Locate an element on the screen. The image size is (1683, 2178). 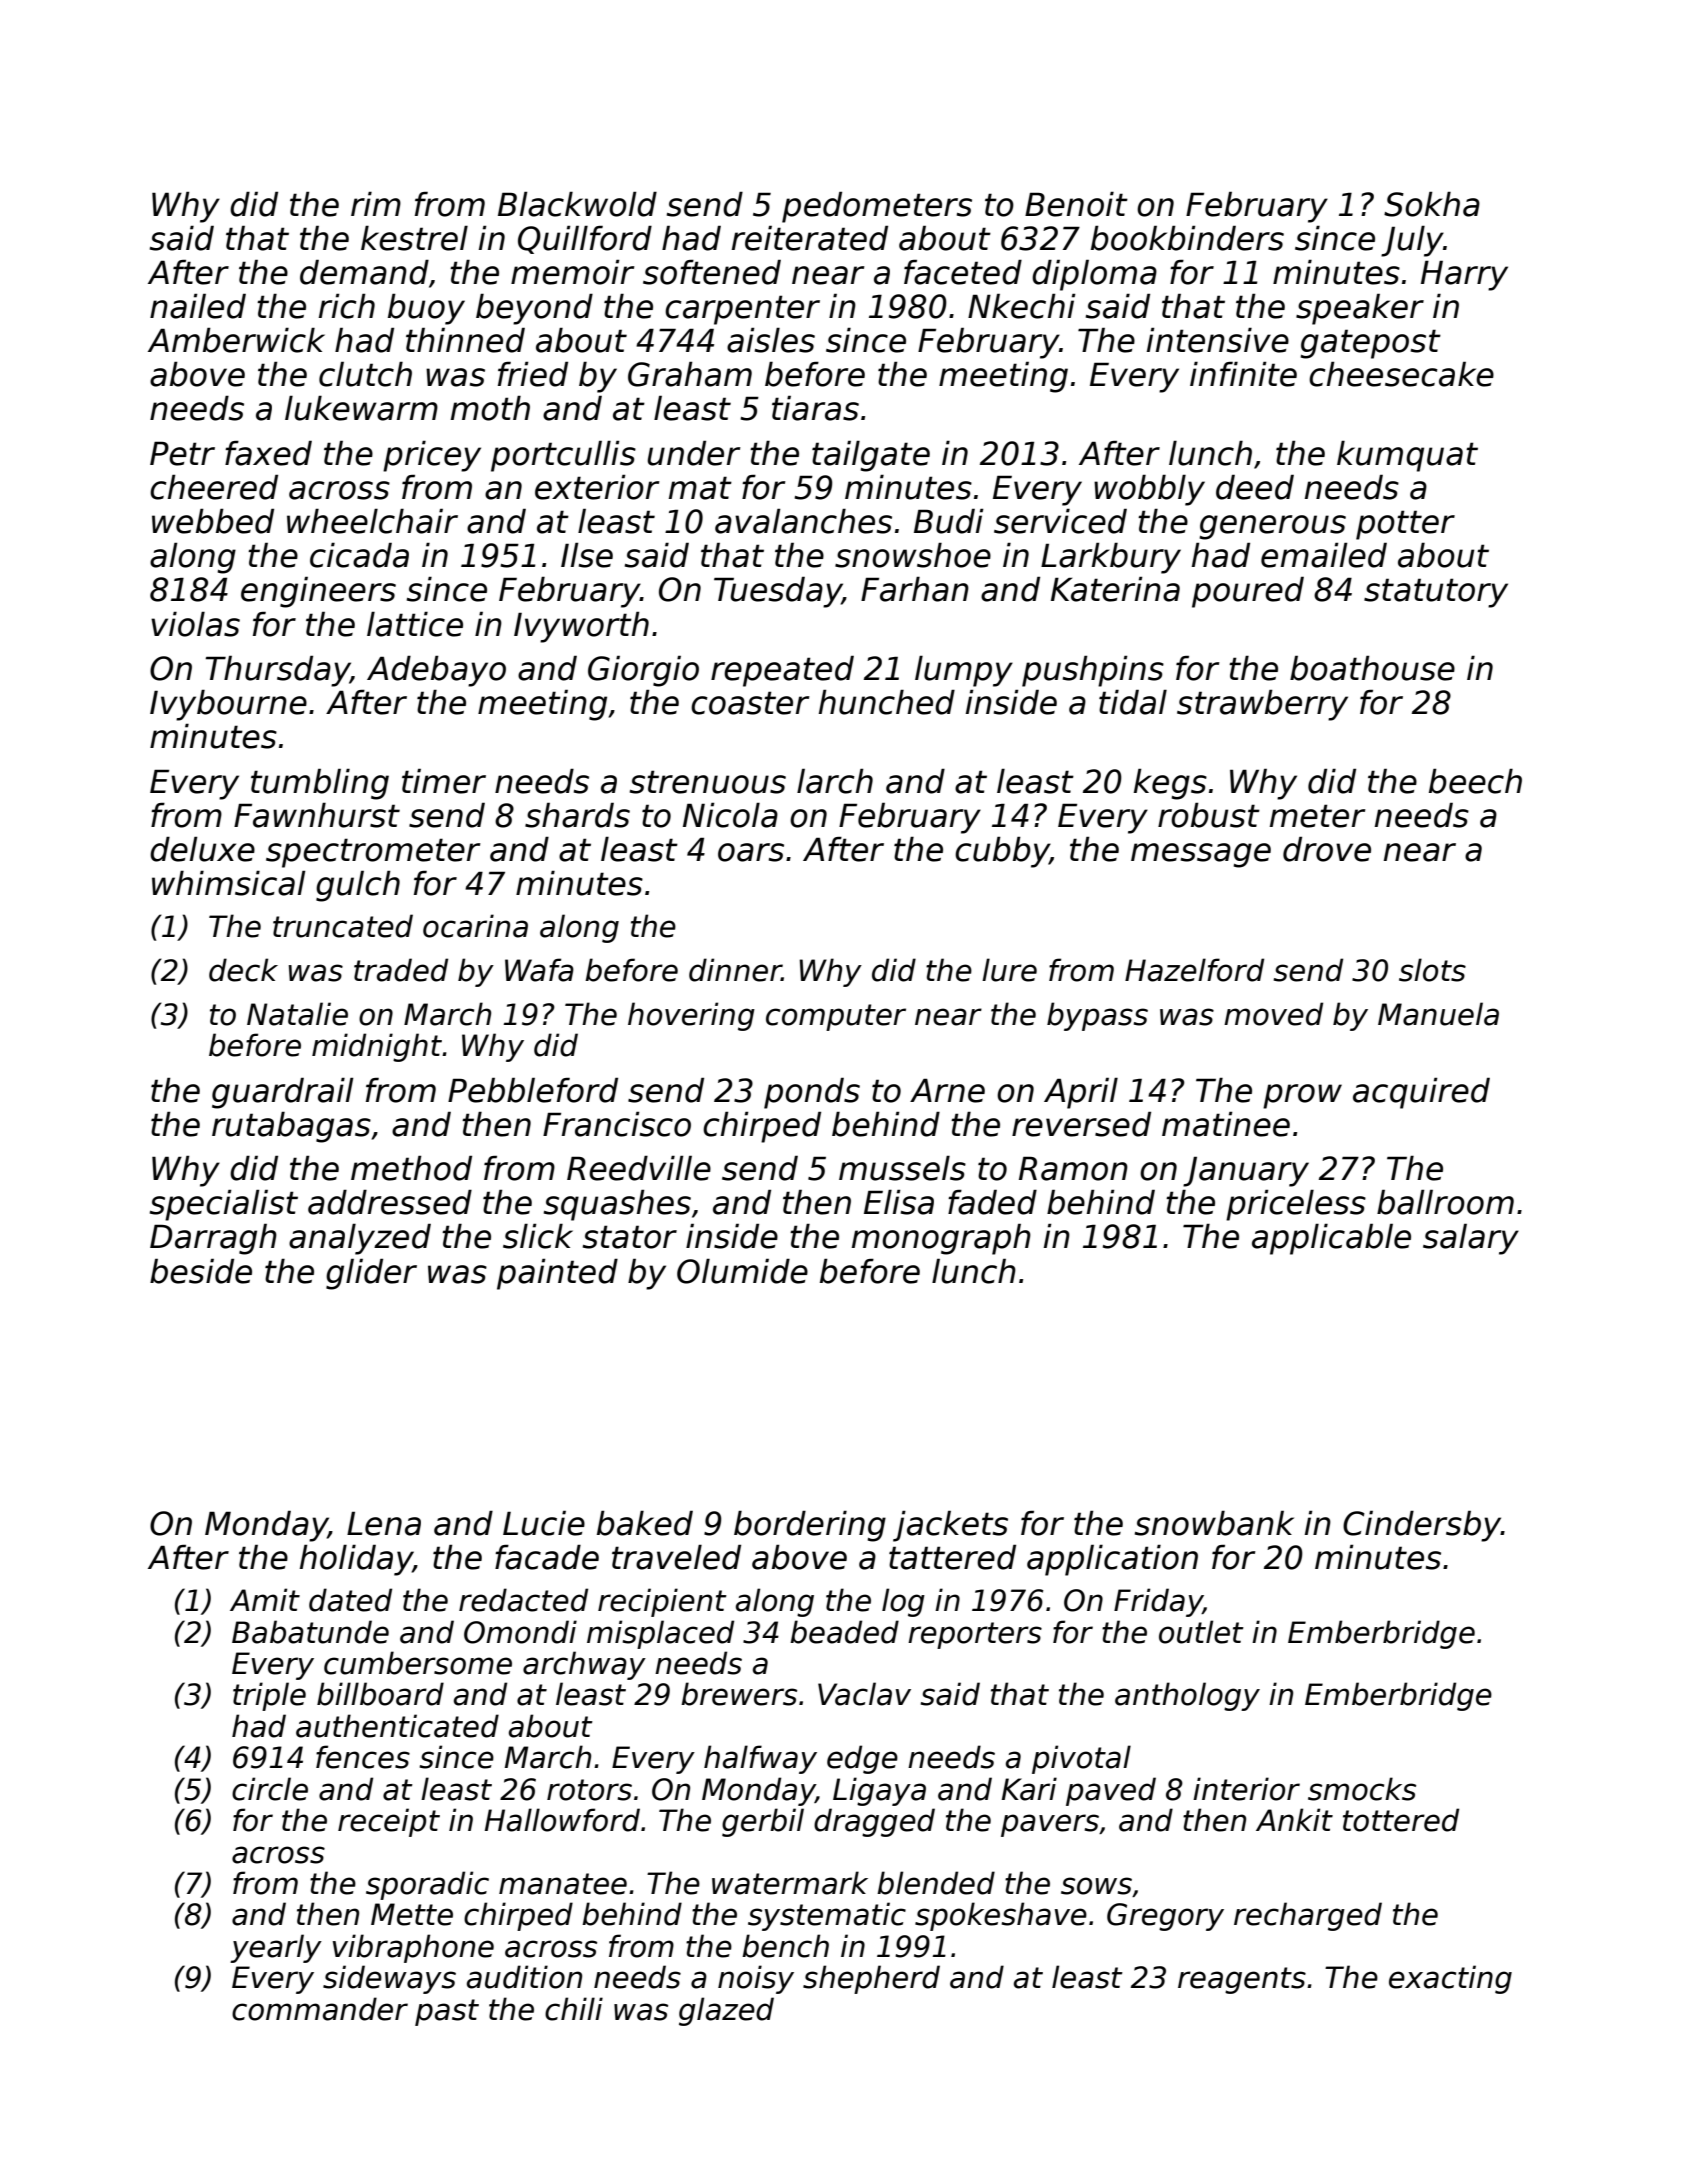
Cindersby is located at coordinates (1422, 1526).
